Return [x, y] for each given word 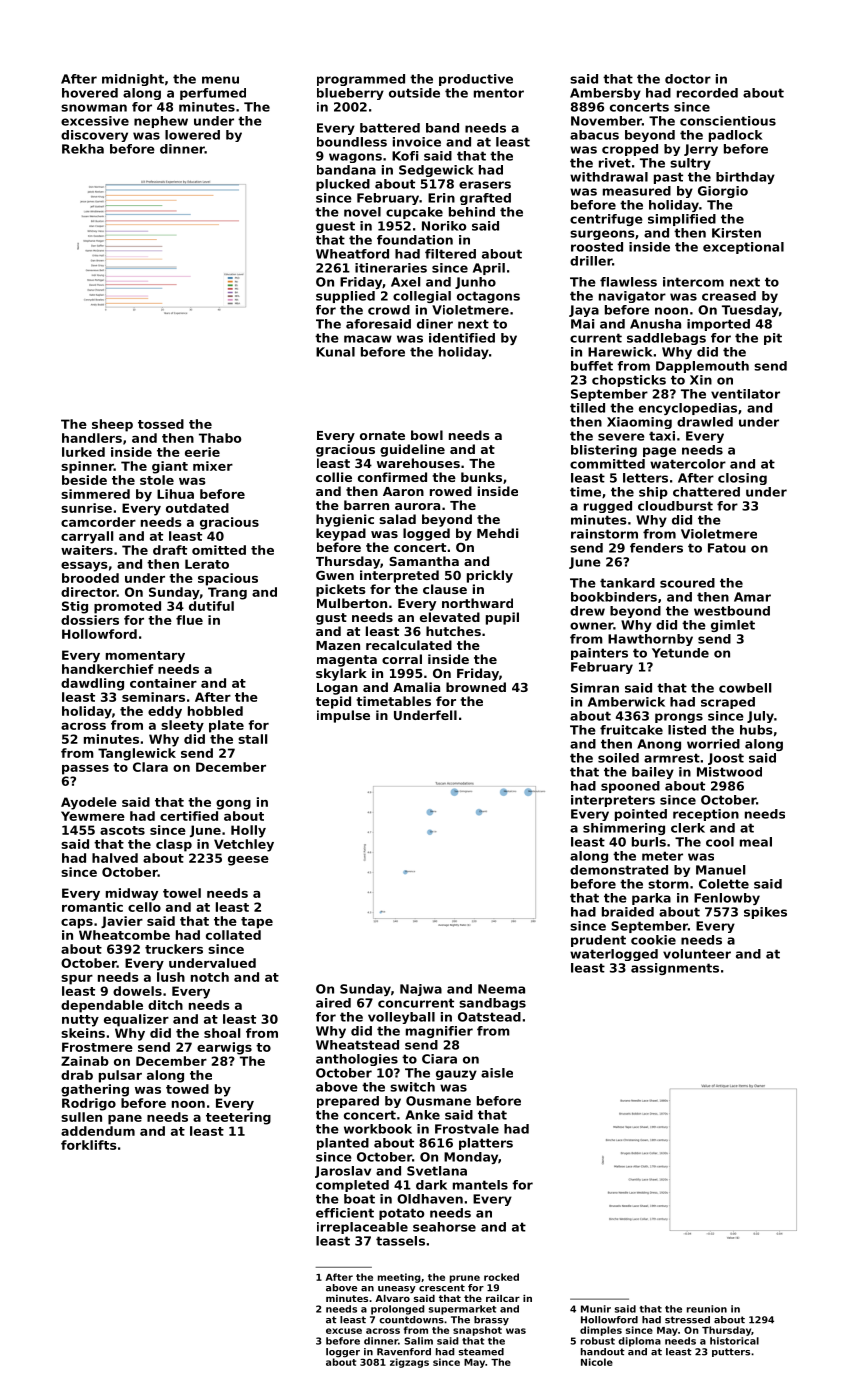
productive [476, 80]
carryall [87, 537]
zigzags [409, 1363]
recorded [707, 93]
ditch [165, 1005]
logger [343, 1353]
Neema [501, 989]
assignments [675, 969]
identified [462, 338]
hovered [90, 93]
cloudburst [675, 506]
